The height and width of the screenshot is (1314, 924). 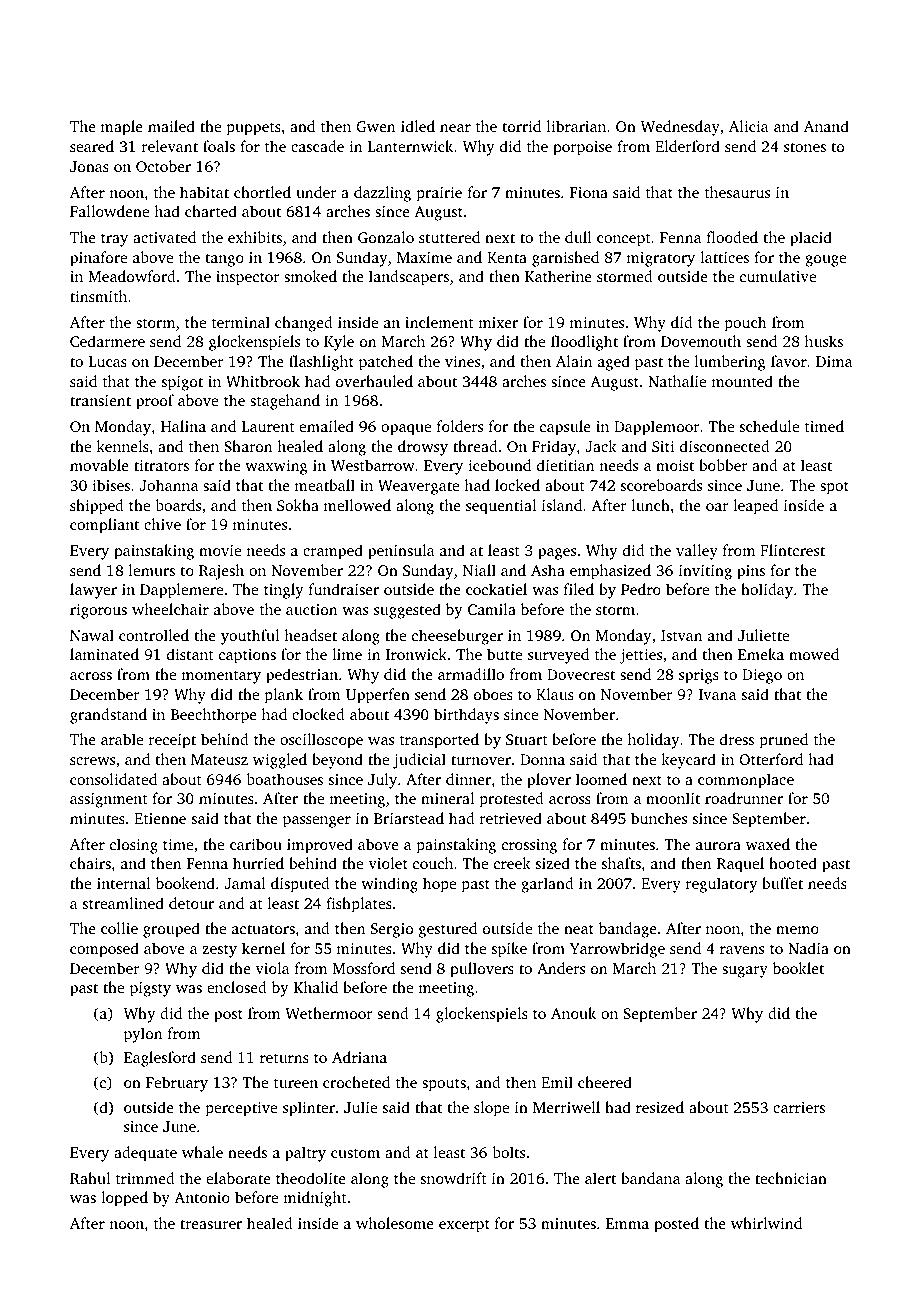 What do you see at coordinates (548, 570) in the screenshot?
I see `Asha` at bounding box center [548, 570].
